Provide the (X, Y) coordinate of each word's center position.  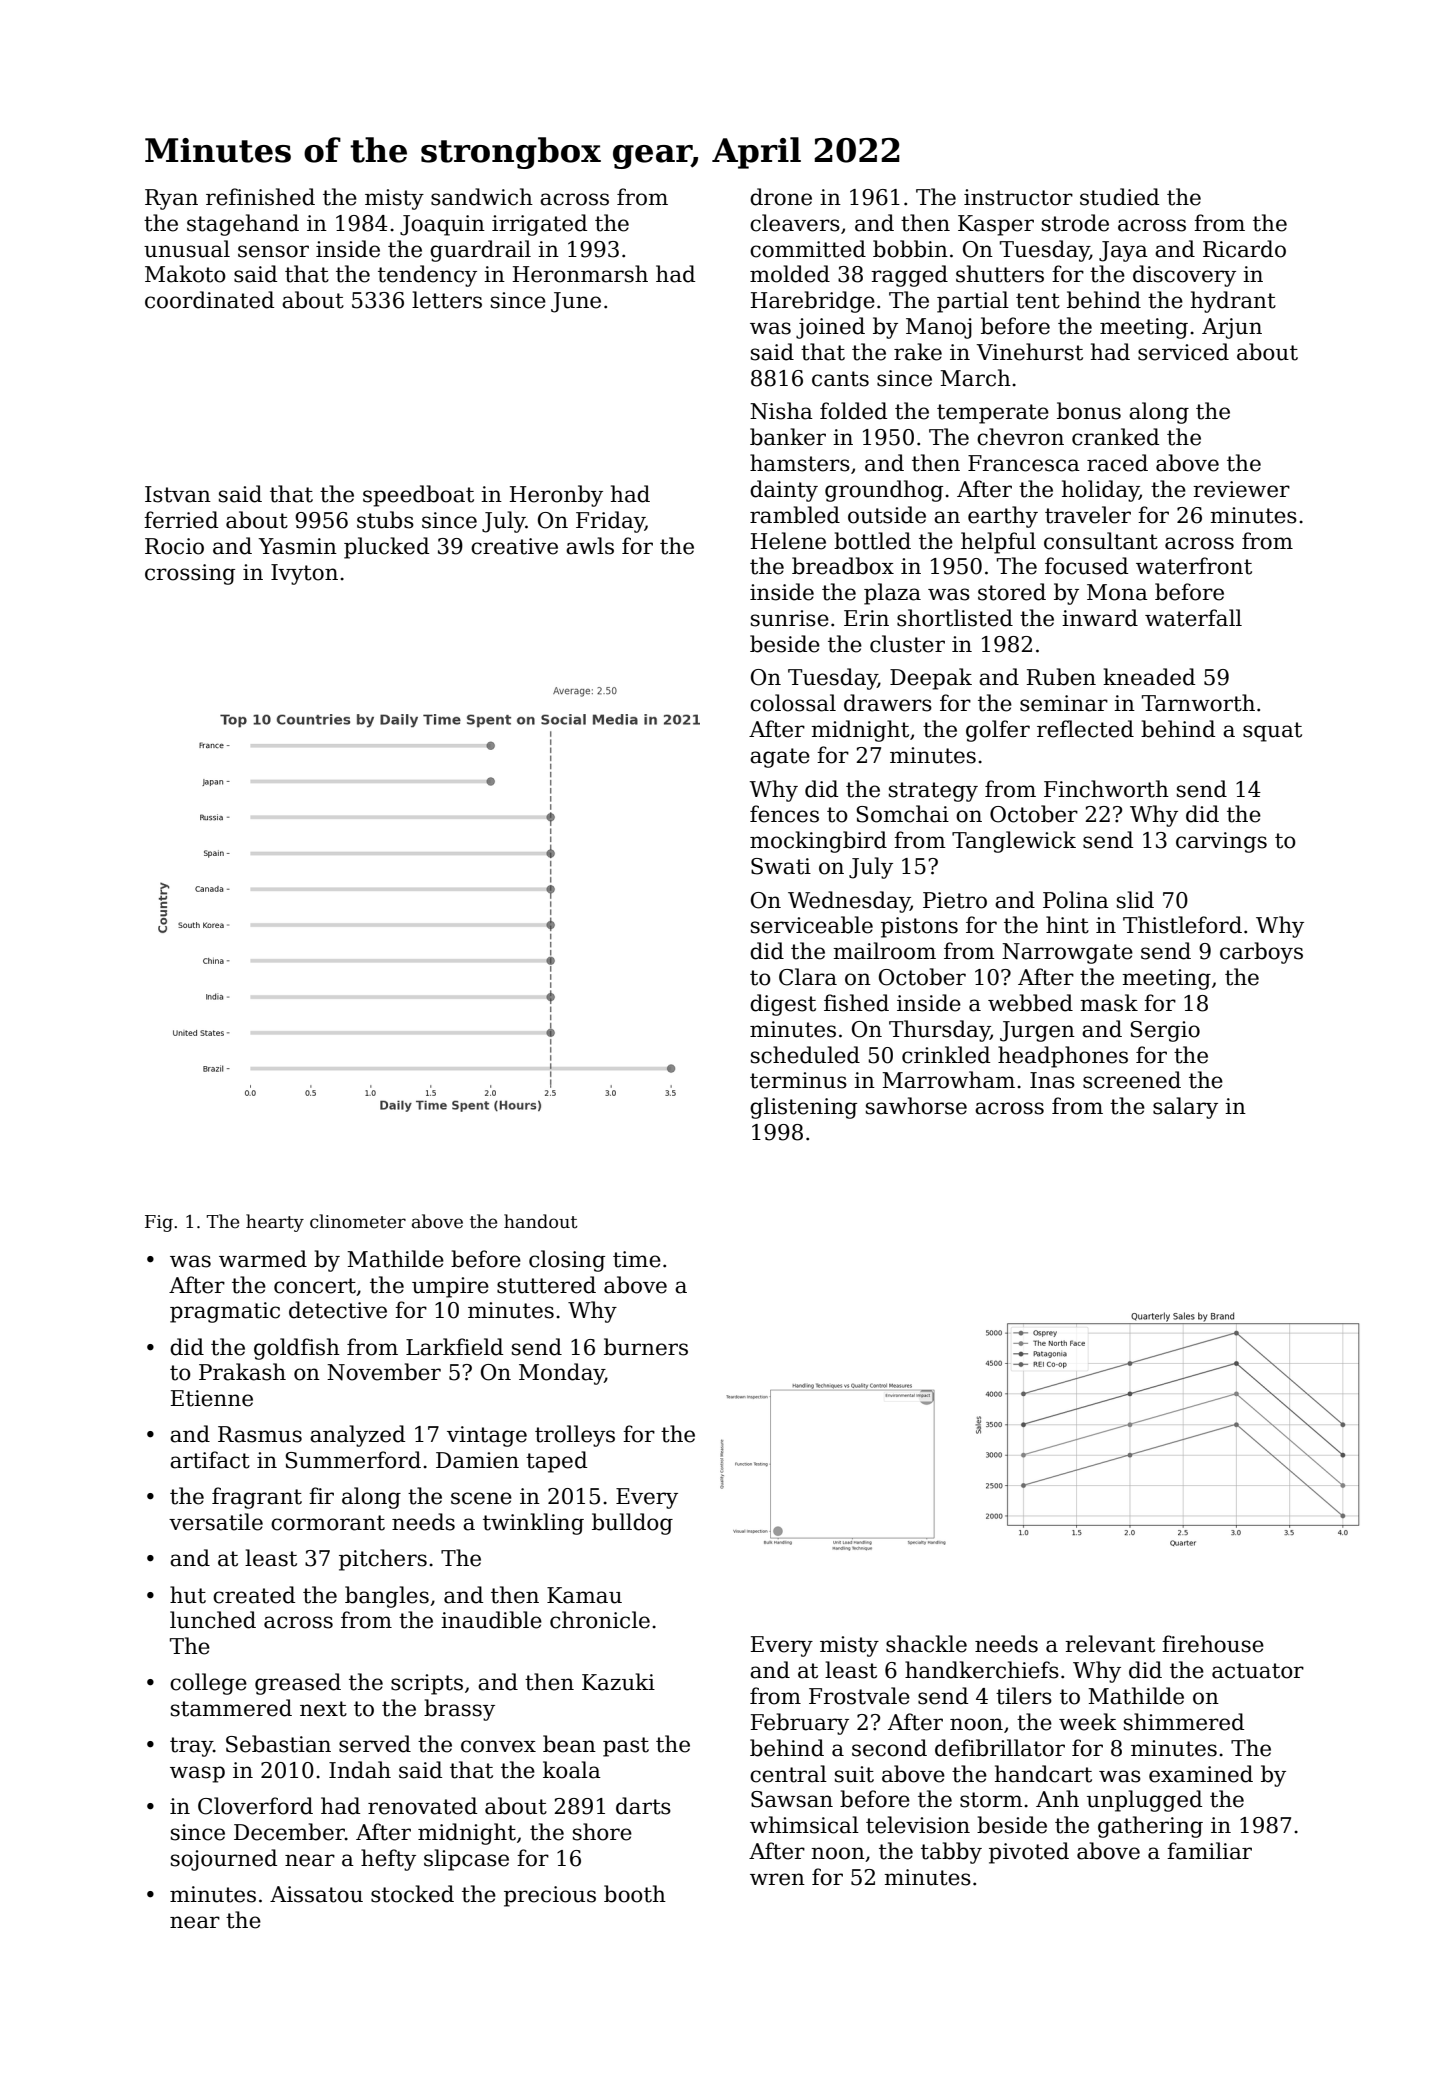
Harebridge (813, 302)
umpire (450, 1287)
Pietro (955, 900)
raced (1117, 463)
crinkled (946, 1055)
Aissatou (316, 1894)
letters (447, 300)
